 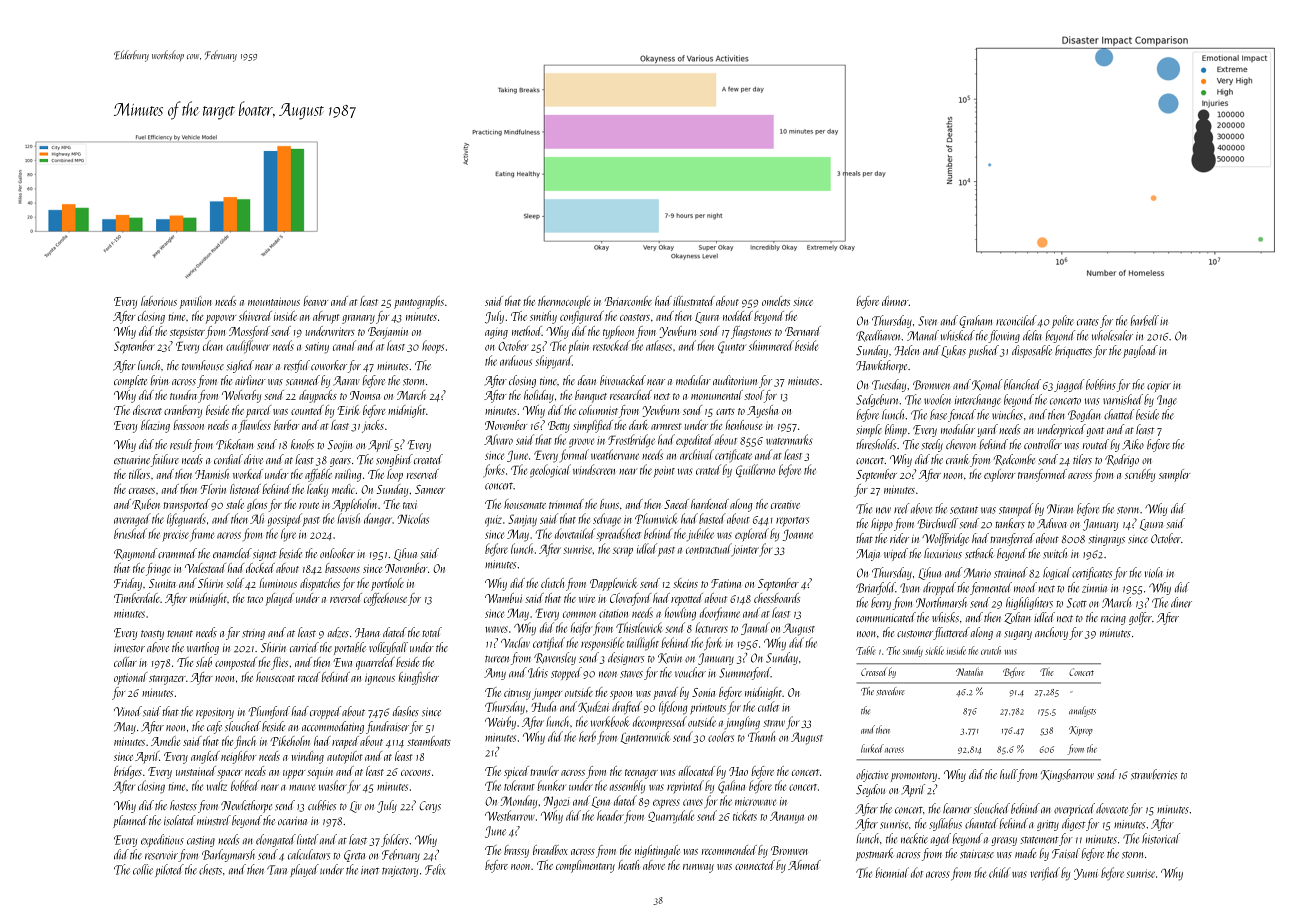 I want to click on laborious, so click(x=159, y=301).
